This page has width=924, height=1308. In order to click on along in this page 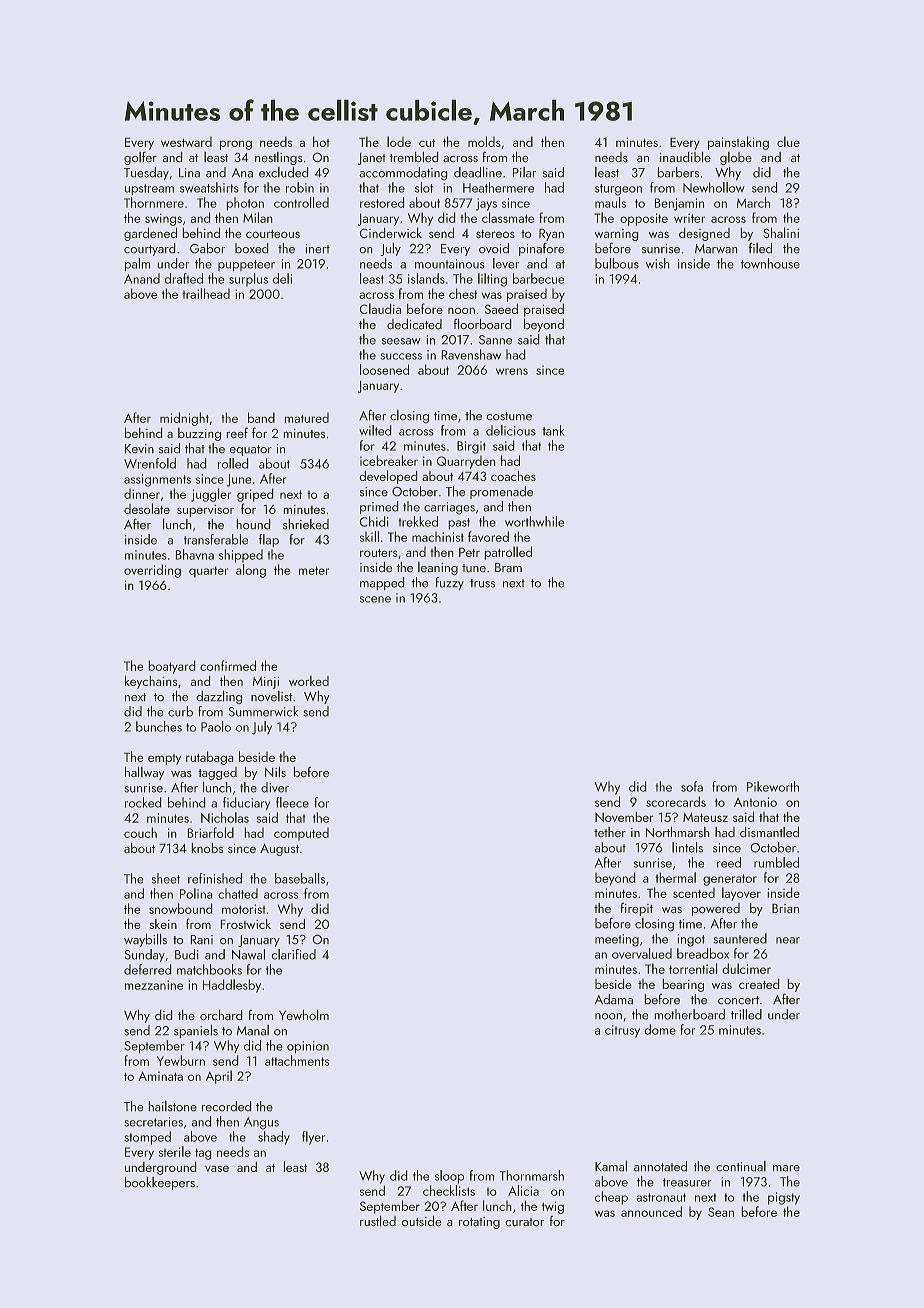, I will do `click(251, 571)`.
